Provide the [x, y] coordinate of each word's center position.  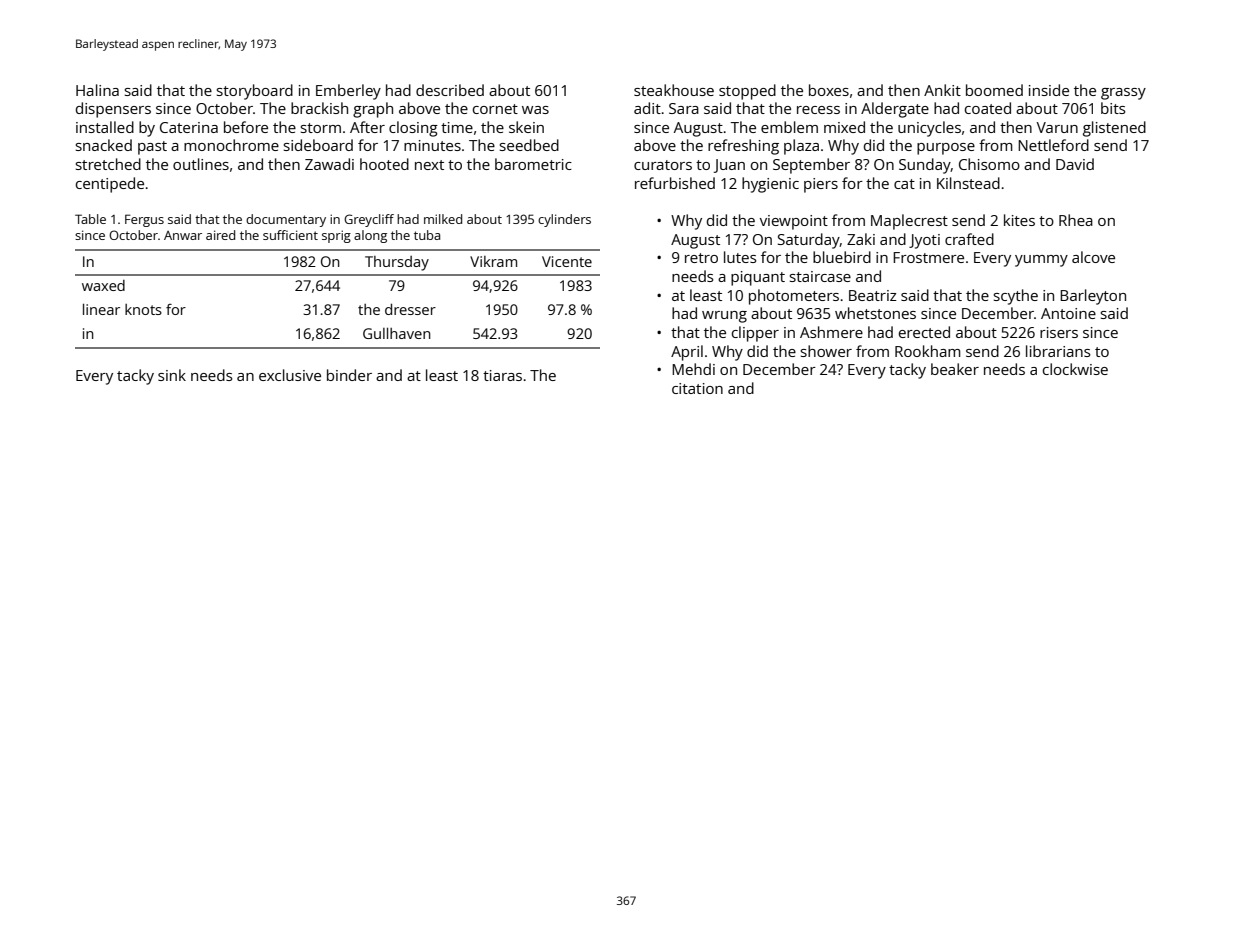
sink [172, 375]
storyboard [255, 92]
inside [1049, 90]
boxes [829, 90]
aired [220, 235]
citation [697, 388]
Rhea [1076, 220]
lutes [740, 257]
